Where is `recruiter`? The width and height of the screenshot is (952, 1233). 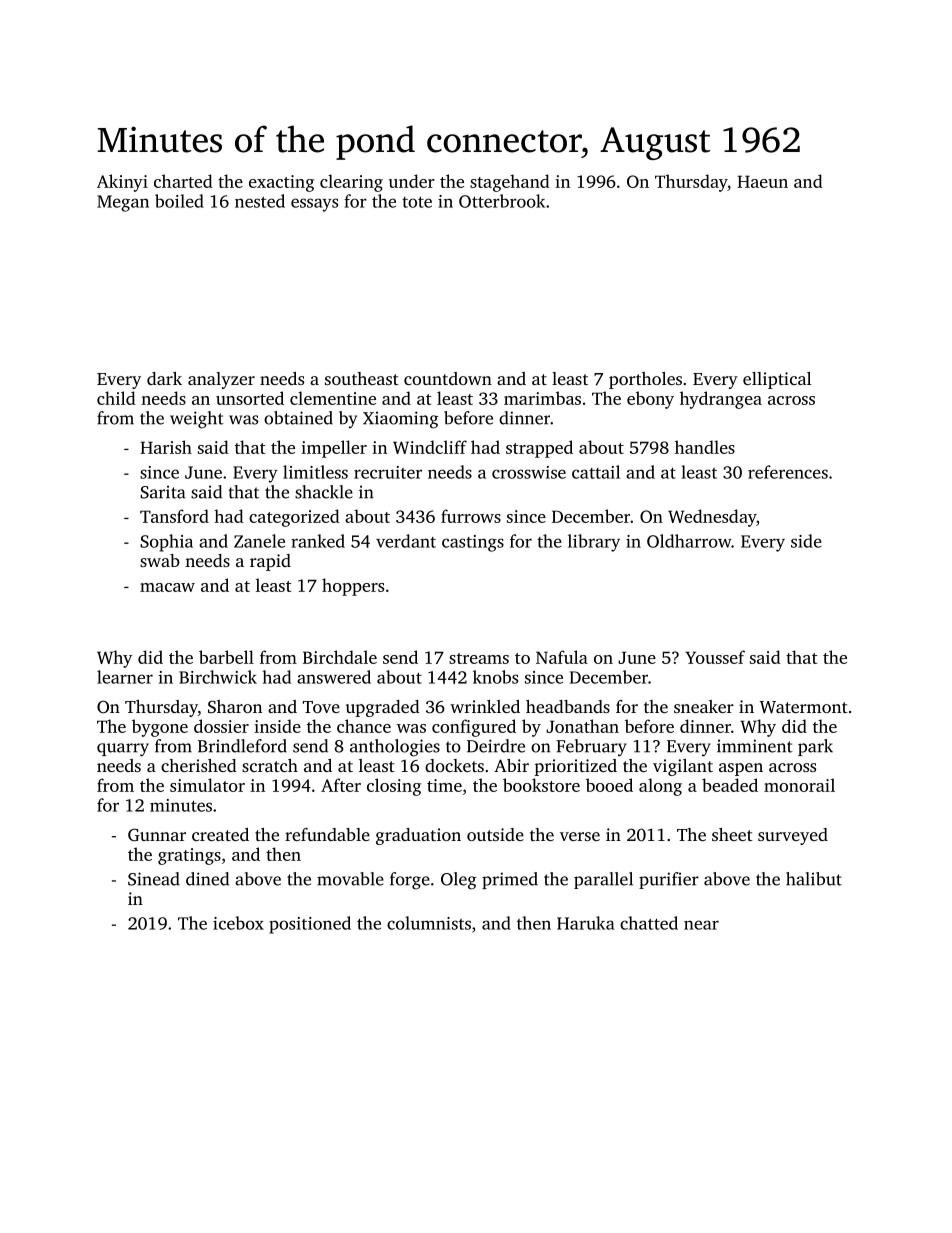 recruiter is located at coordinates (388, 472).
